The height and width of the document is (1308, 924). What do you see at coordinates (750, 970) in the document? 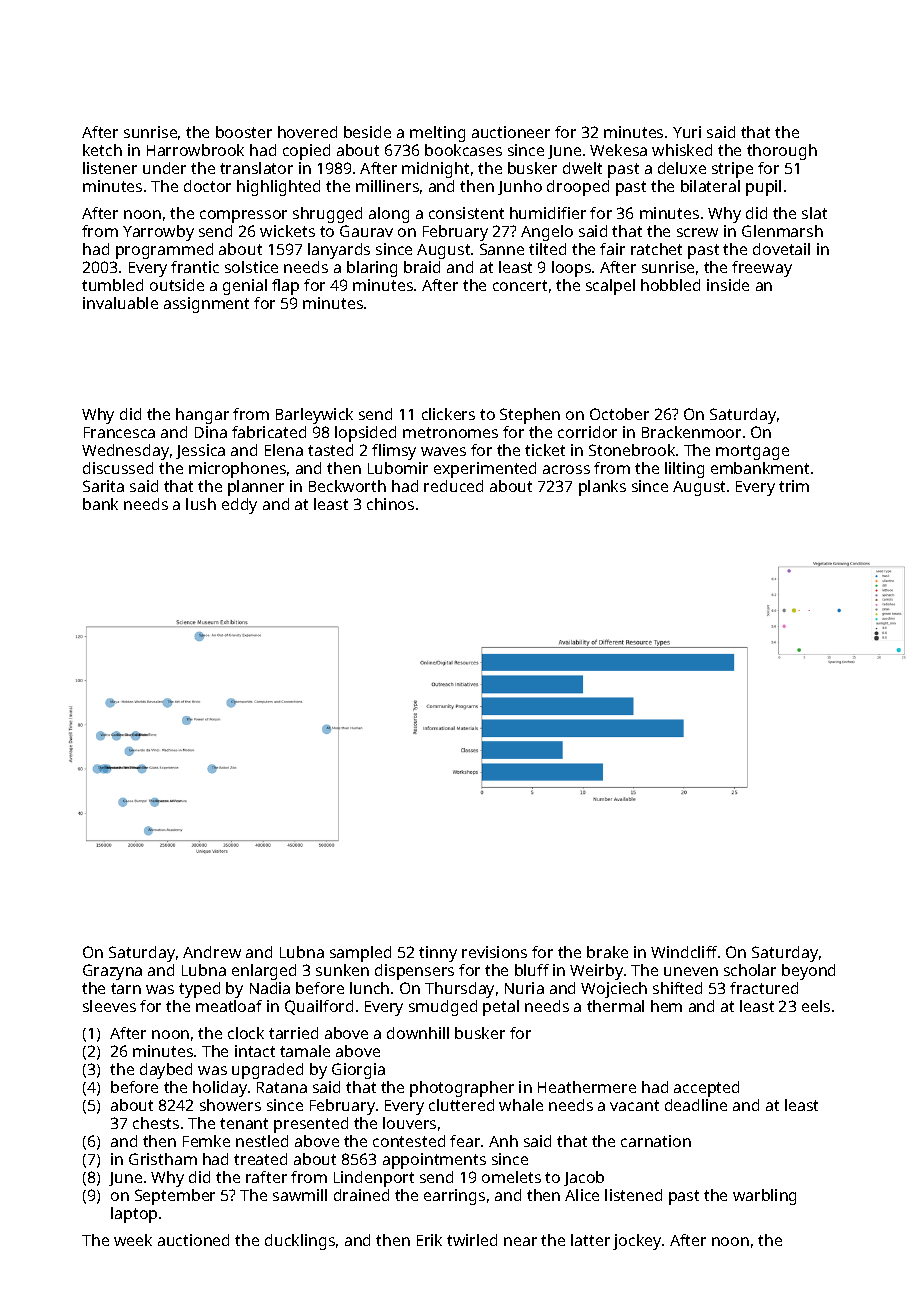
I see `scholar` at bounding box center [750, 970].
